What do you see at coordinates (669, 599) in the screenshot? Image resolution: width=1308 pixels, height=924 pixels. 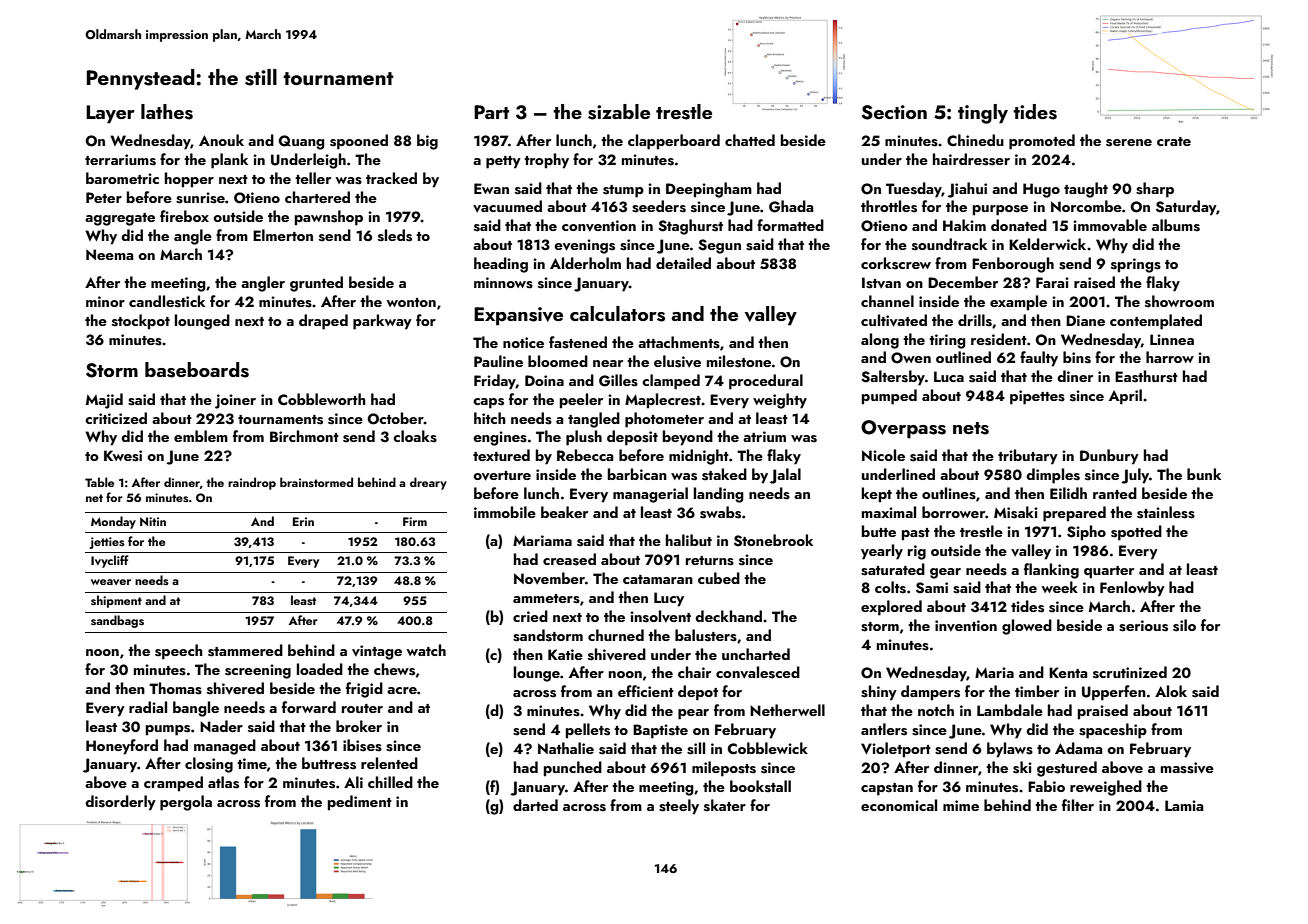 I see `Lucy` at bounding box center [669, 599].
